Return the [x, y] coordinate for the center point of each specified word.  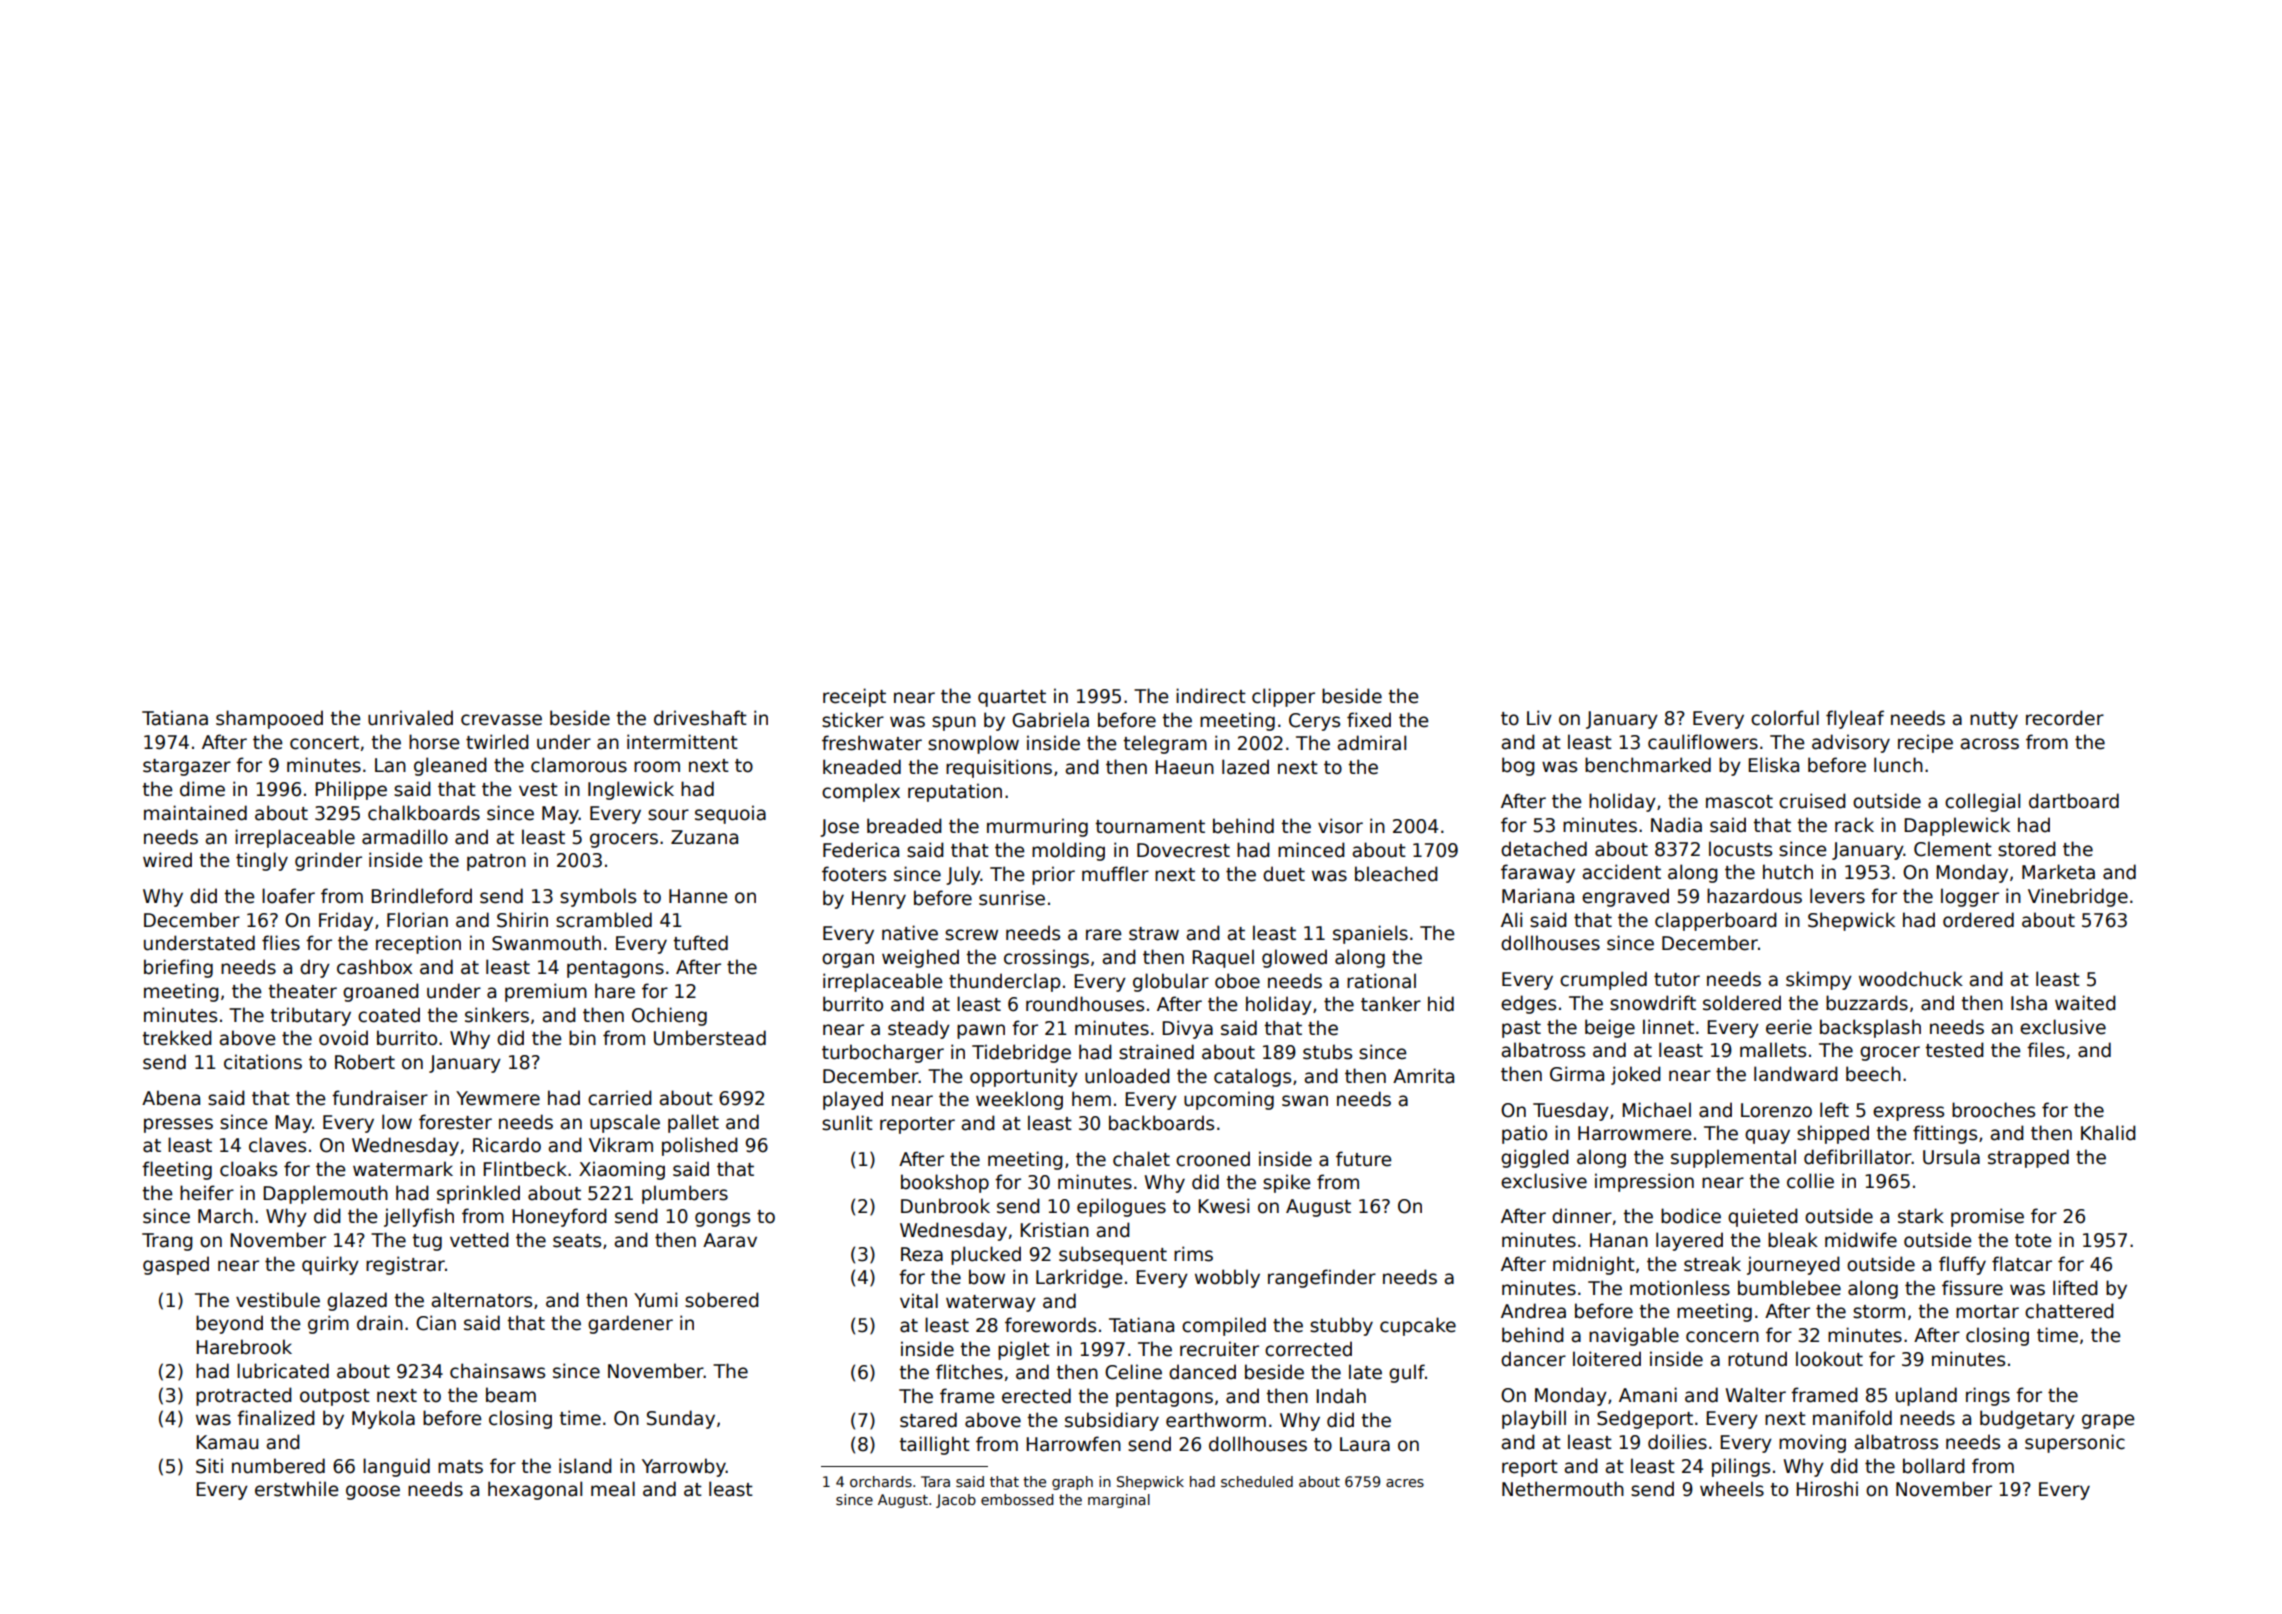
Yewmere [498, 1098]
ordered [1978, 920]
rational [1381, 981]
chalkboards [424, 813]
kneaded [862, 767]
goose [373, 1492]
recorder [2065, 718]
